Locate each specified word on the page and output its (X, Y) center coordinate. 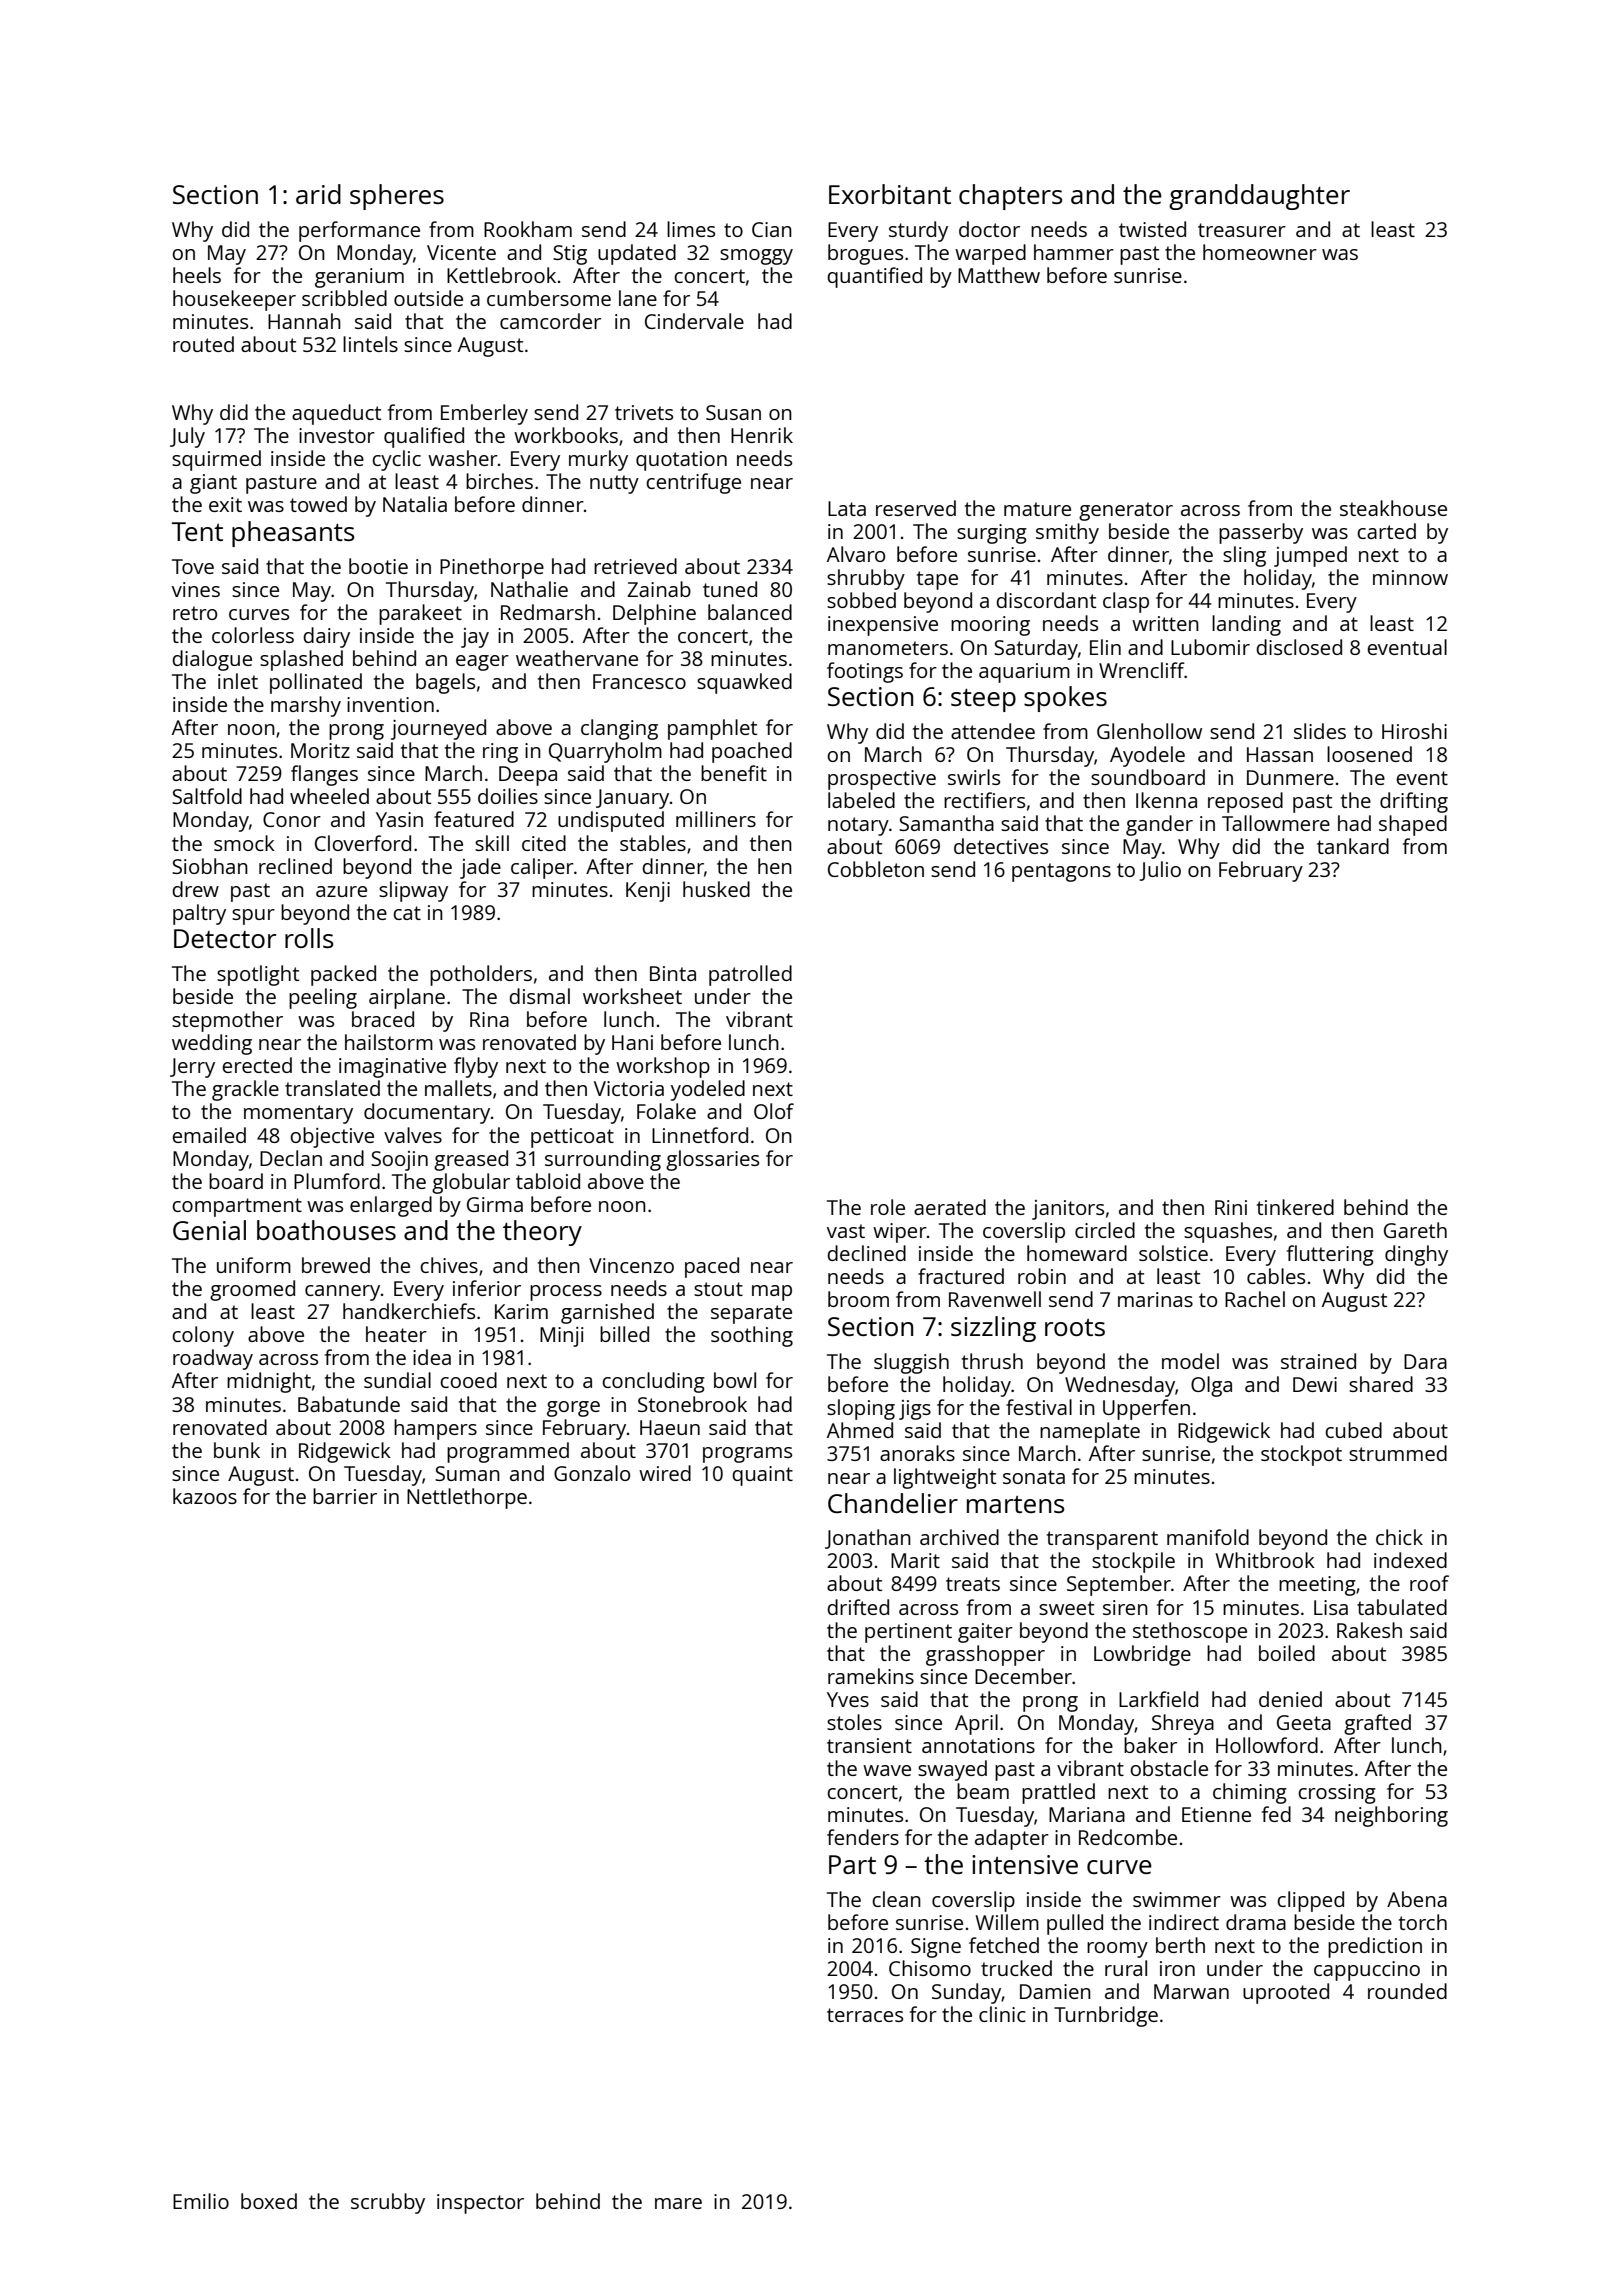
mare (678, 2203)
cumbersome (549, 298)
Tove (193, 566)
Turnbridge (1106, 2016)
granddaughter (1259, 197)
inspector (480, 2204)
